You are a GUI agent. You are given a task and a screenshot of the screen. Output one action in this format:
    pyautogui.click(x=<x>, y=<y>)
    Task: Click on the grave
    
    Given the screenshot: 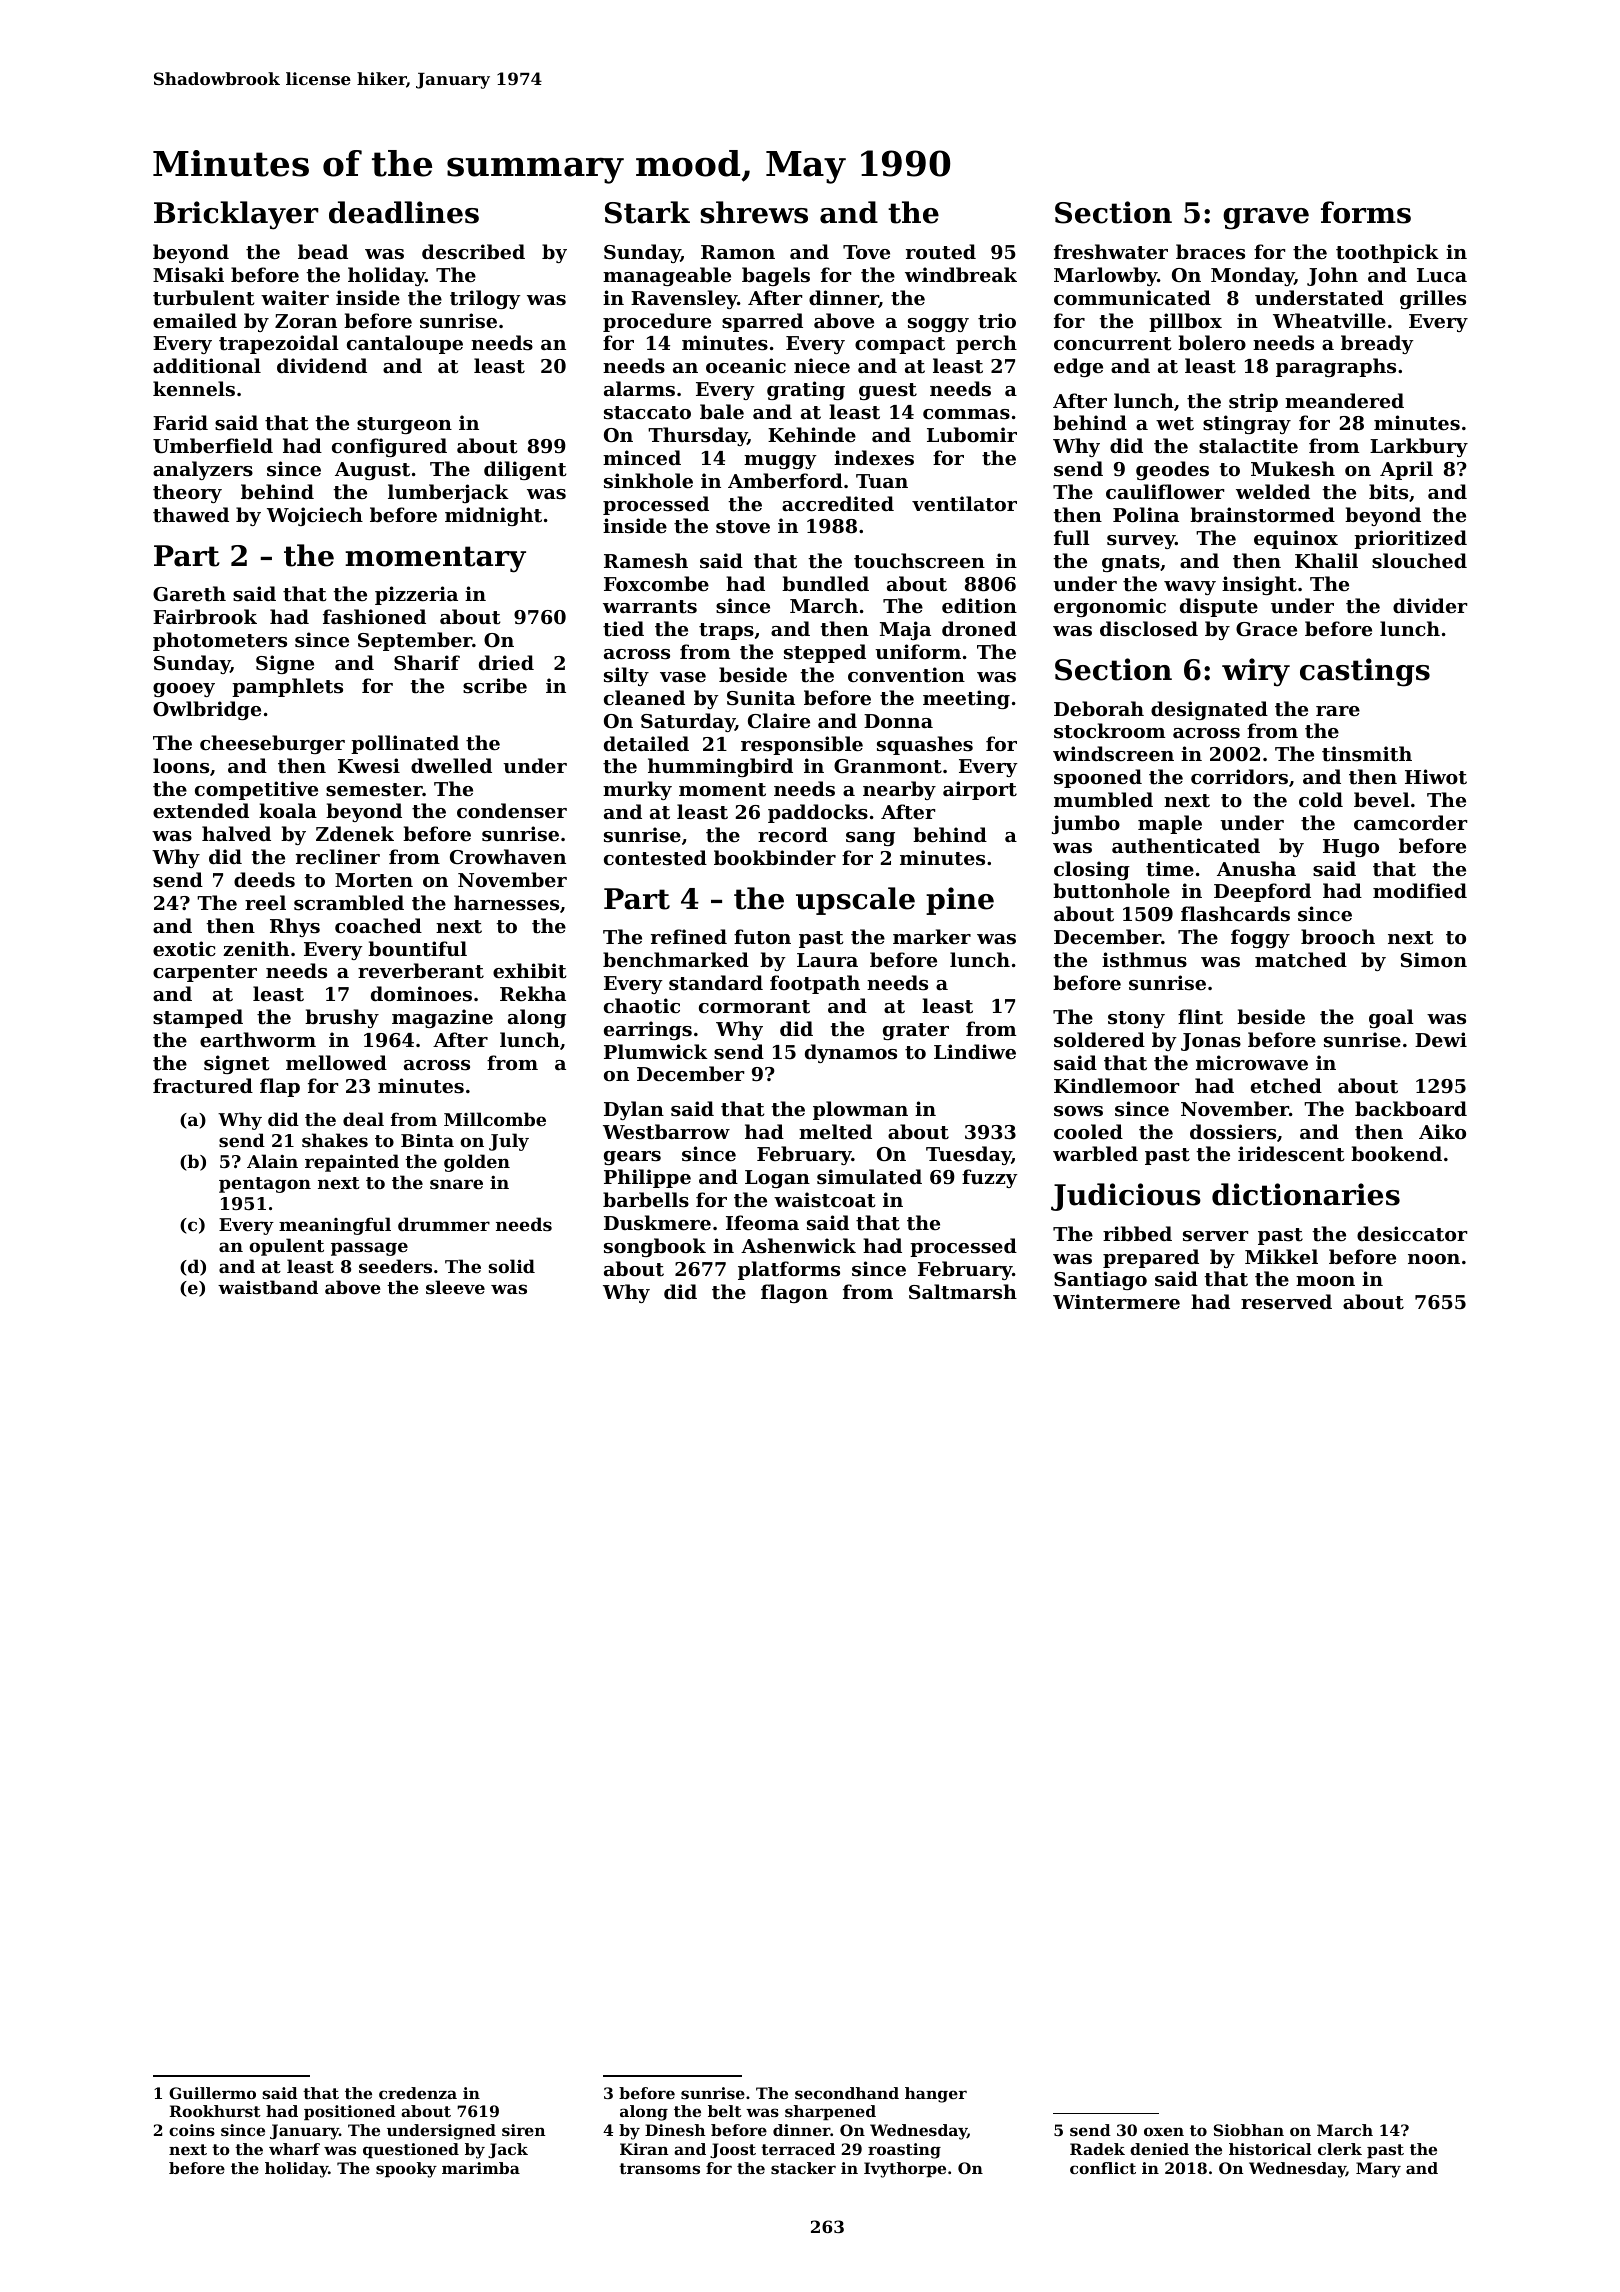 What is the action you would take?
    pyautogui.click(x=1266, y=219)
